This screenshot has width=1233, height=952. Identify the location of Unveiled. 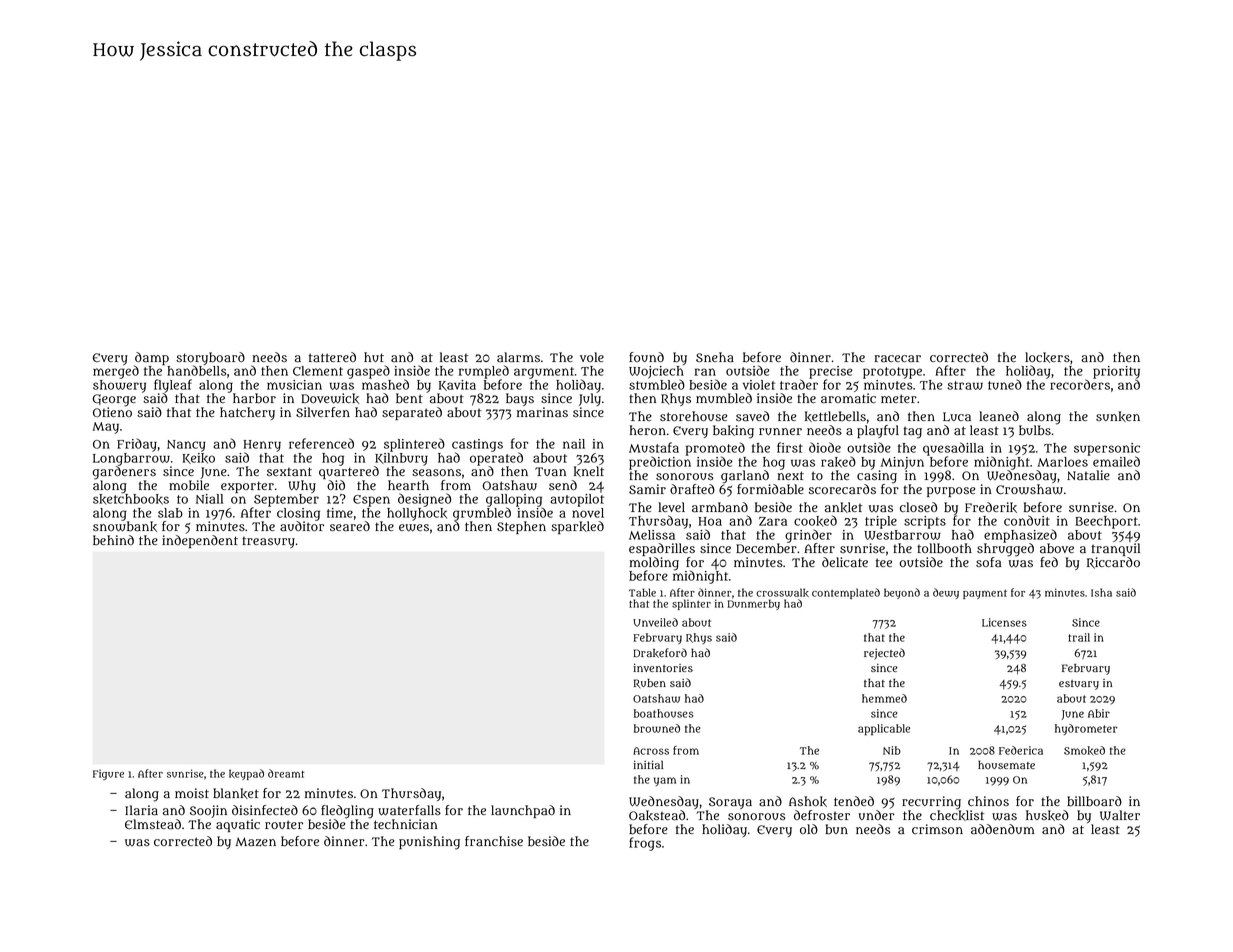
(655, 622).
